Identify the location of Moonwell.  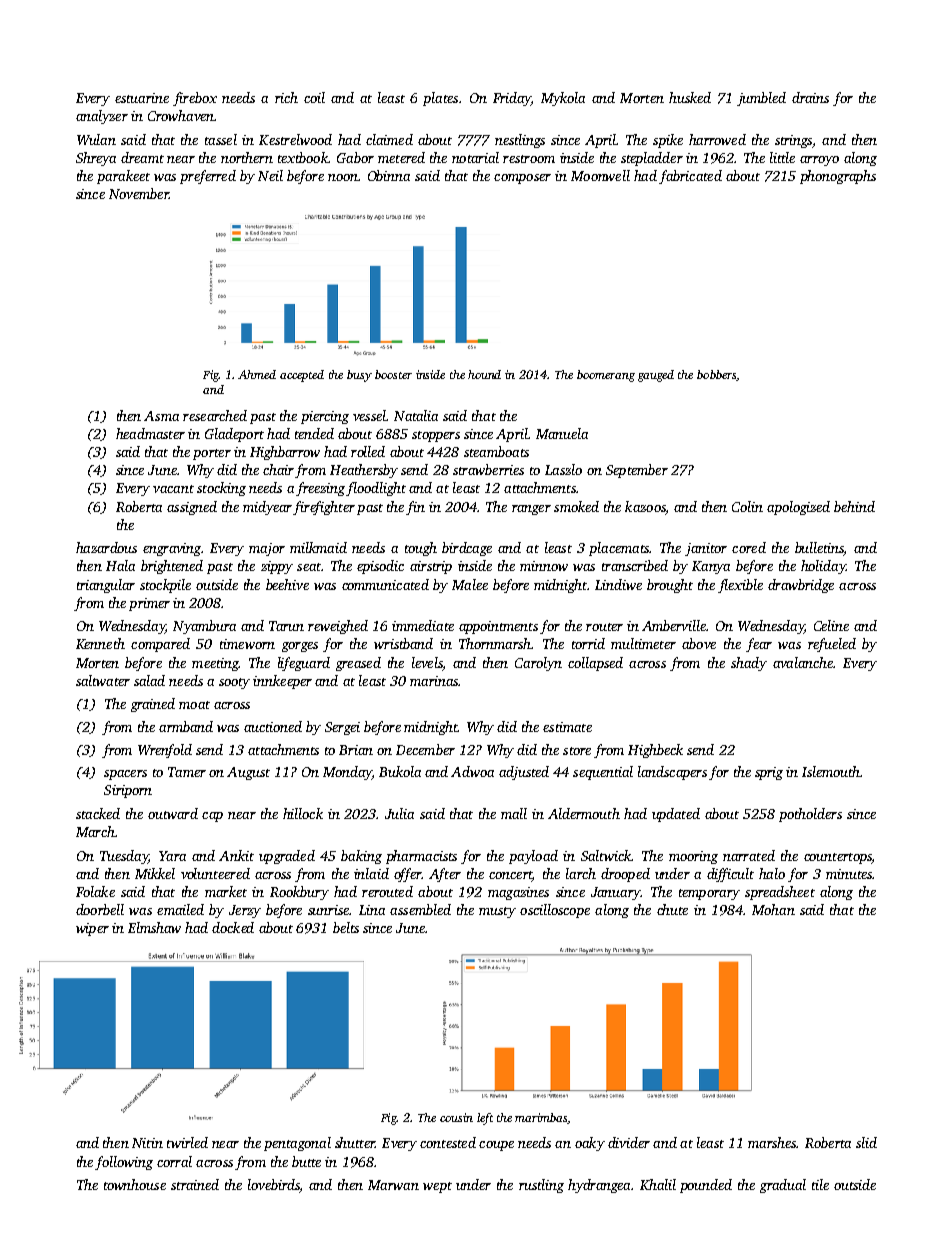
(600, 175).
